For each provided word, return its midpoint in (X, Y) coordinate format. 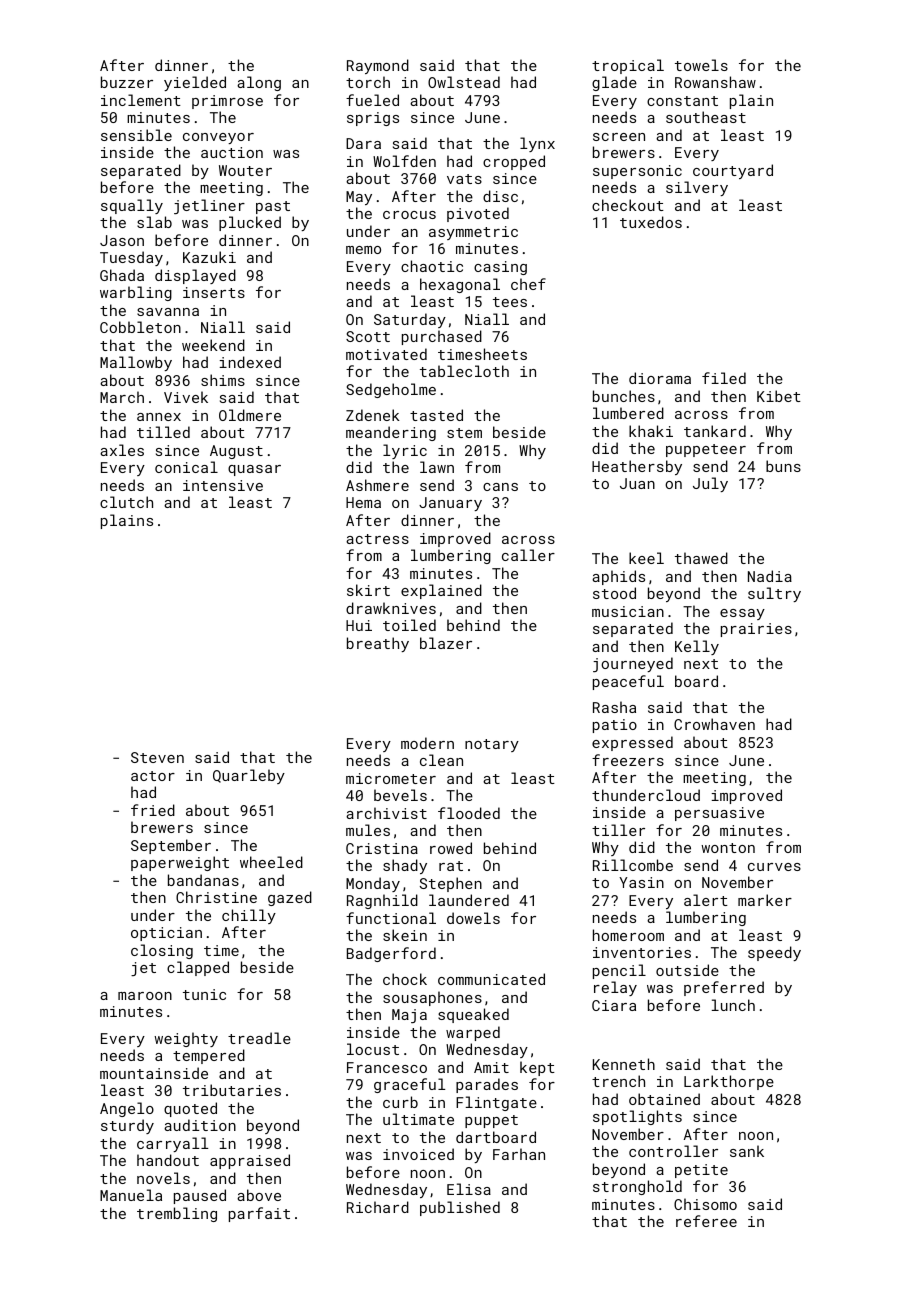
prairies (756, 630)
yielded (195, 83)
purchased (442, 337)
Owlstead (464, 82)
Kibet (779, 396)
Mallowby (136, 363)
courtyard (733, 171)
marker (765, 900)
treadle (259, 1038)
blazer (446, 643)
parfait (259, 1214)
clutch (126, 502)
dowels (473, 918)
